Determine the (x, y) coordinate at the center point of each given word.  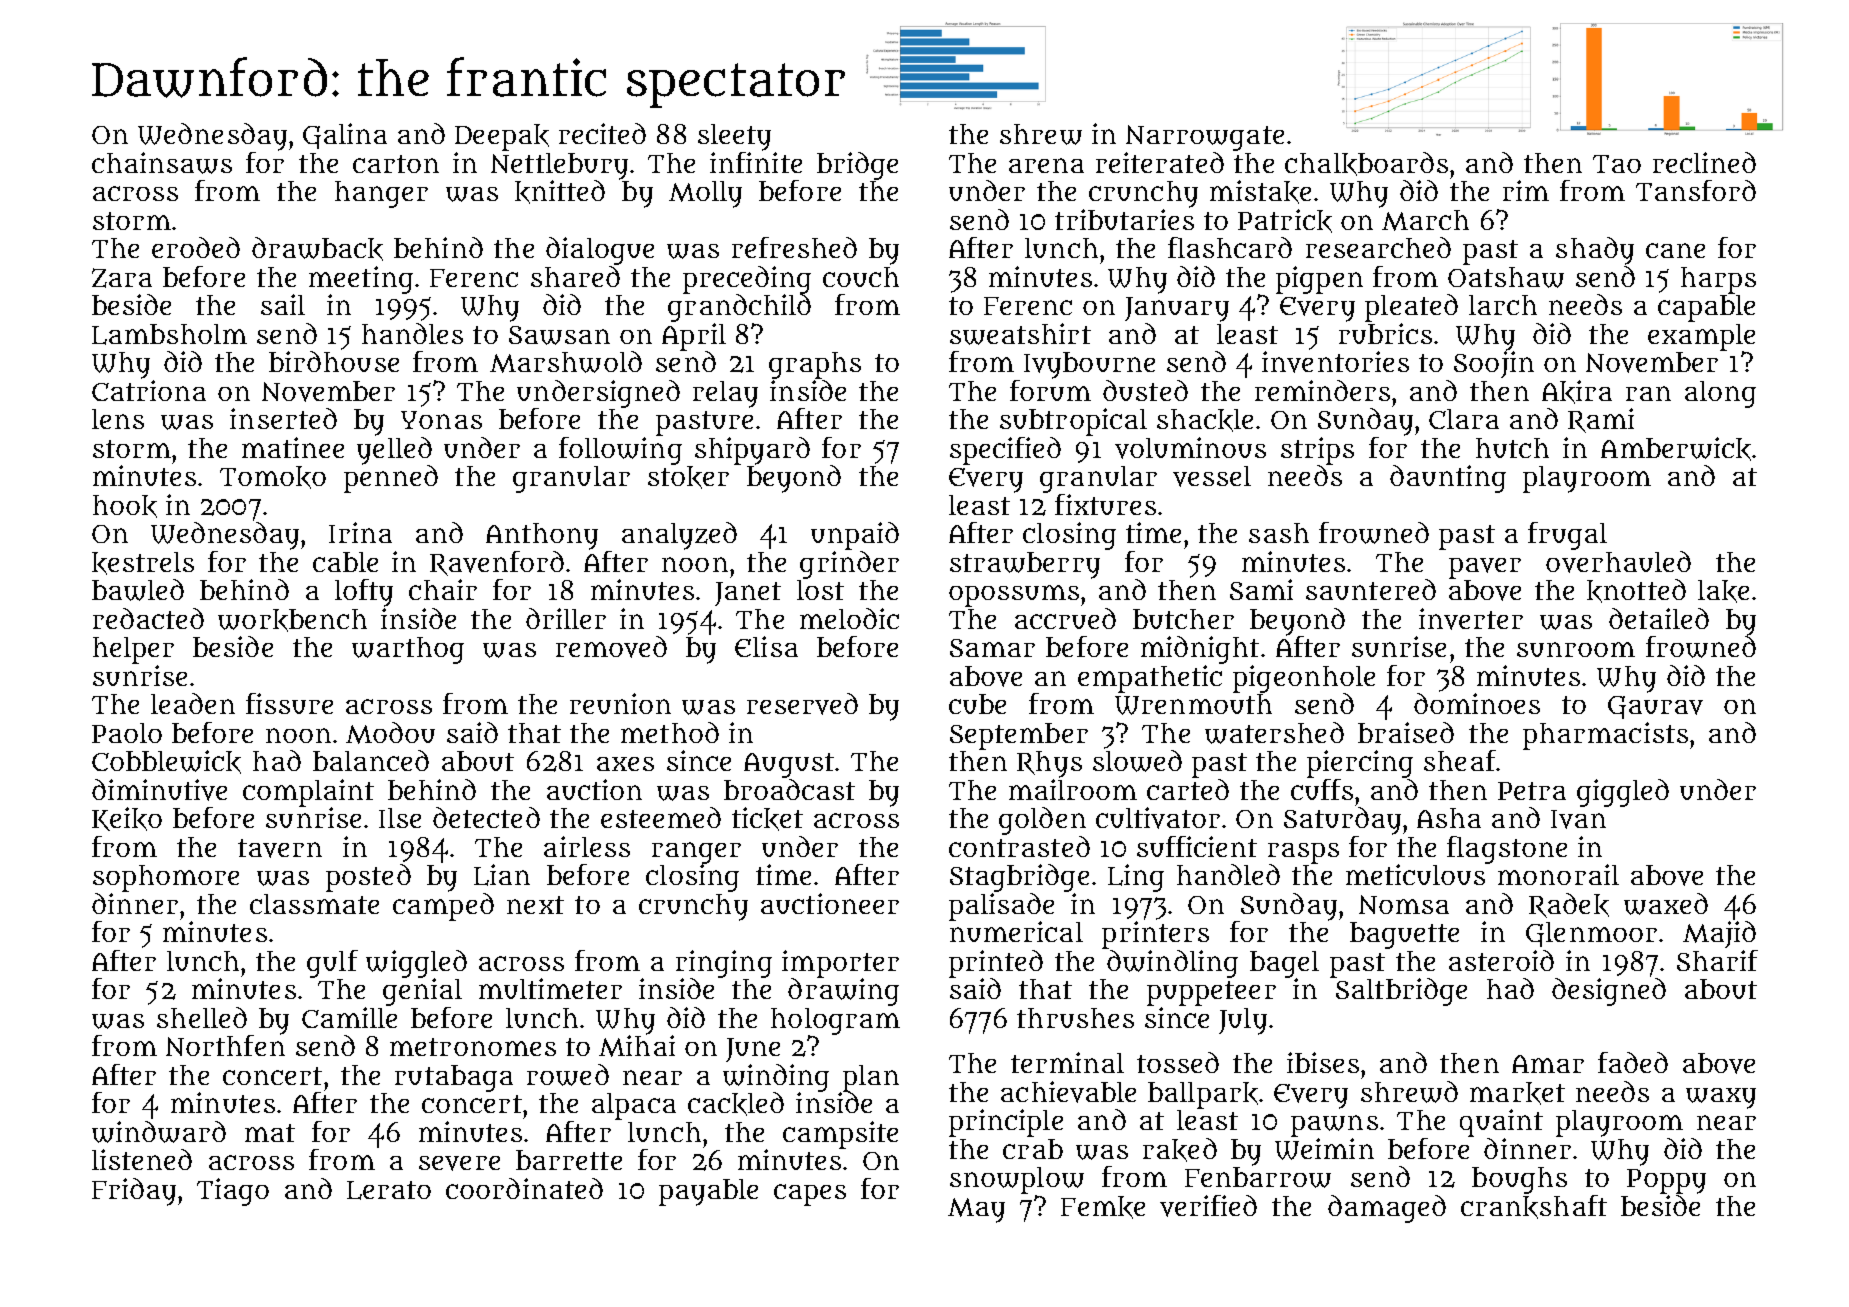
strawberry (1025, 565)
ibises (1323, 1062)
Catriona (149, 390)
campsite (840, 1135)
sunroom (1576, 649)
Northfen (225, 1045)
